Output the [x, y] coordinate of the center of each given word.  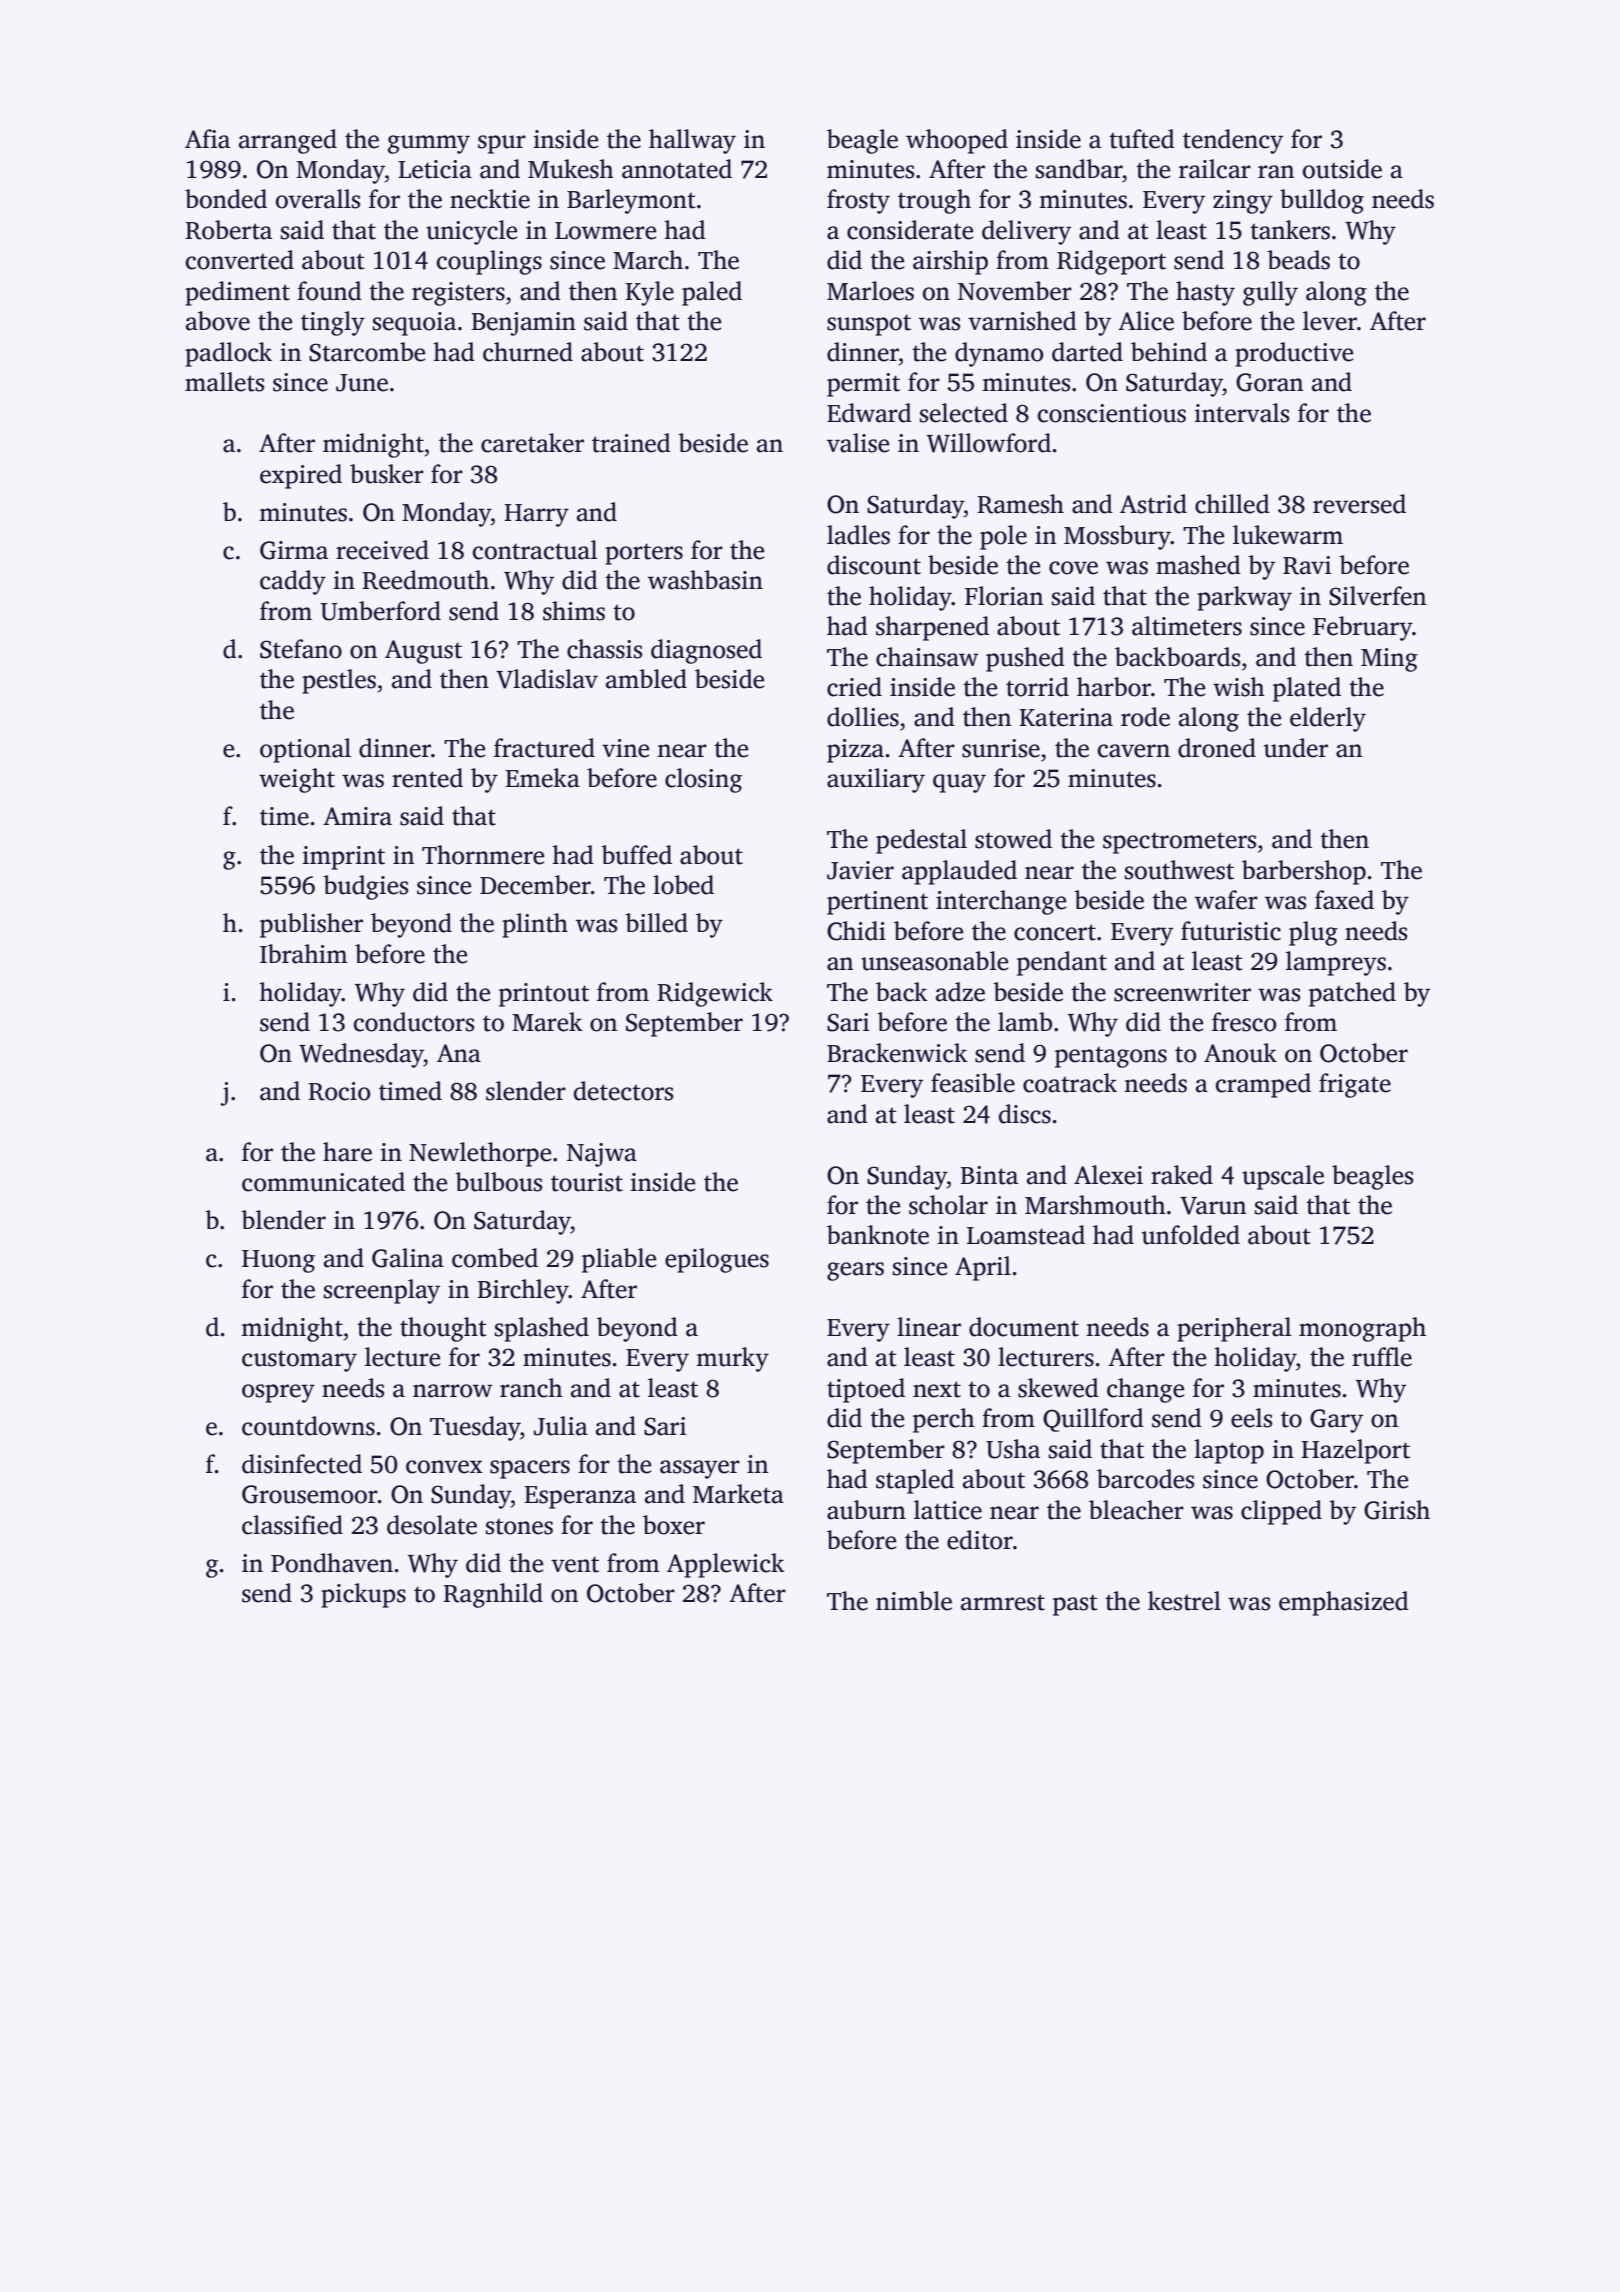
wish [1239, 687]
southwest [1179, 870]
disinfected [302, 1464]
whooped [957, 141]
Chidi [856, 931]
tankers [1290, 230]
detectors [623, 1091]
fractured [544, 748]
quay [959, 783]
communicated [323, 1182]
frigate [1355, 1085]
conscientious [1112, 413]
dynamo [999, 354]
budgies [365, 887]
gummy [429, 144]
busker [387, 474]
